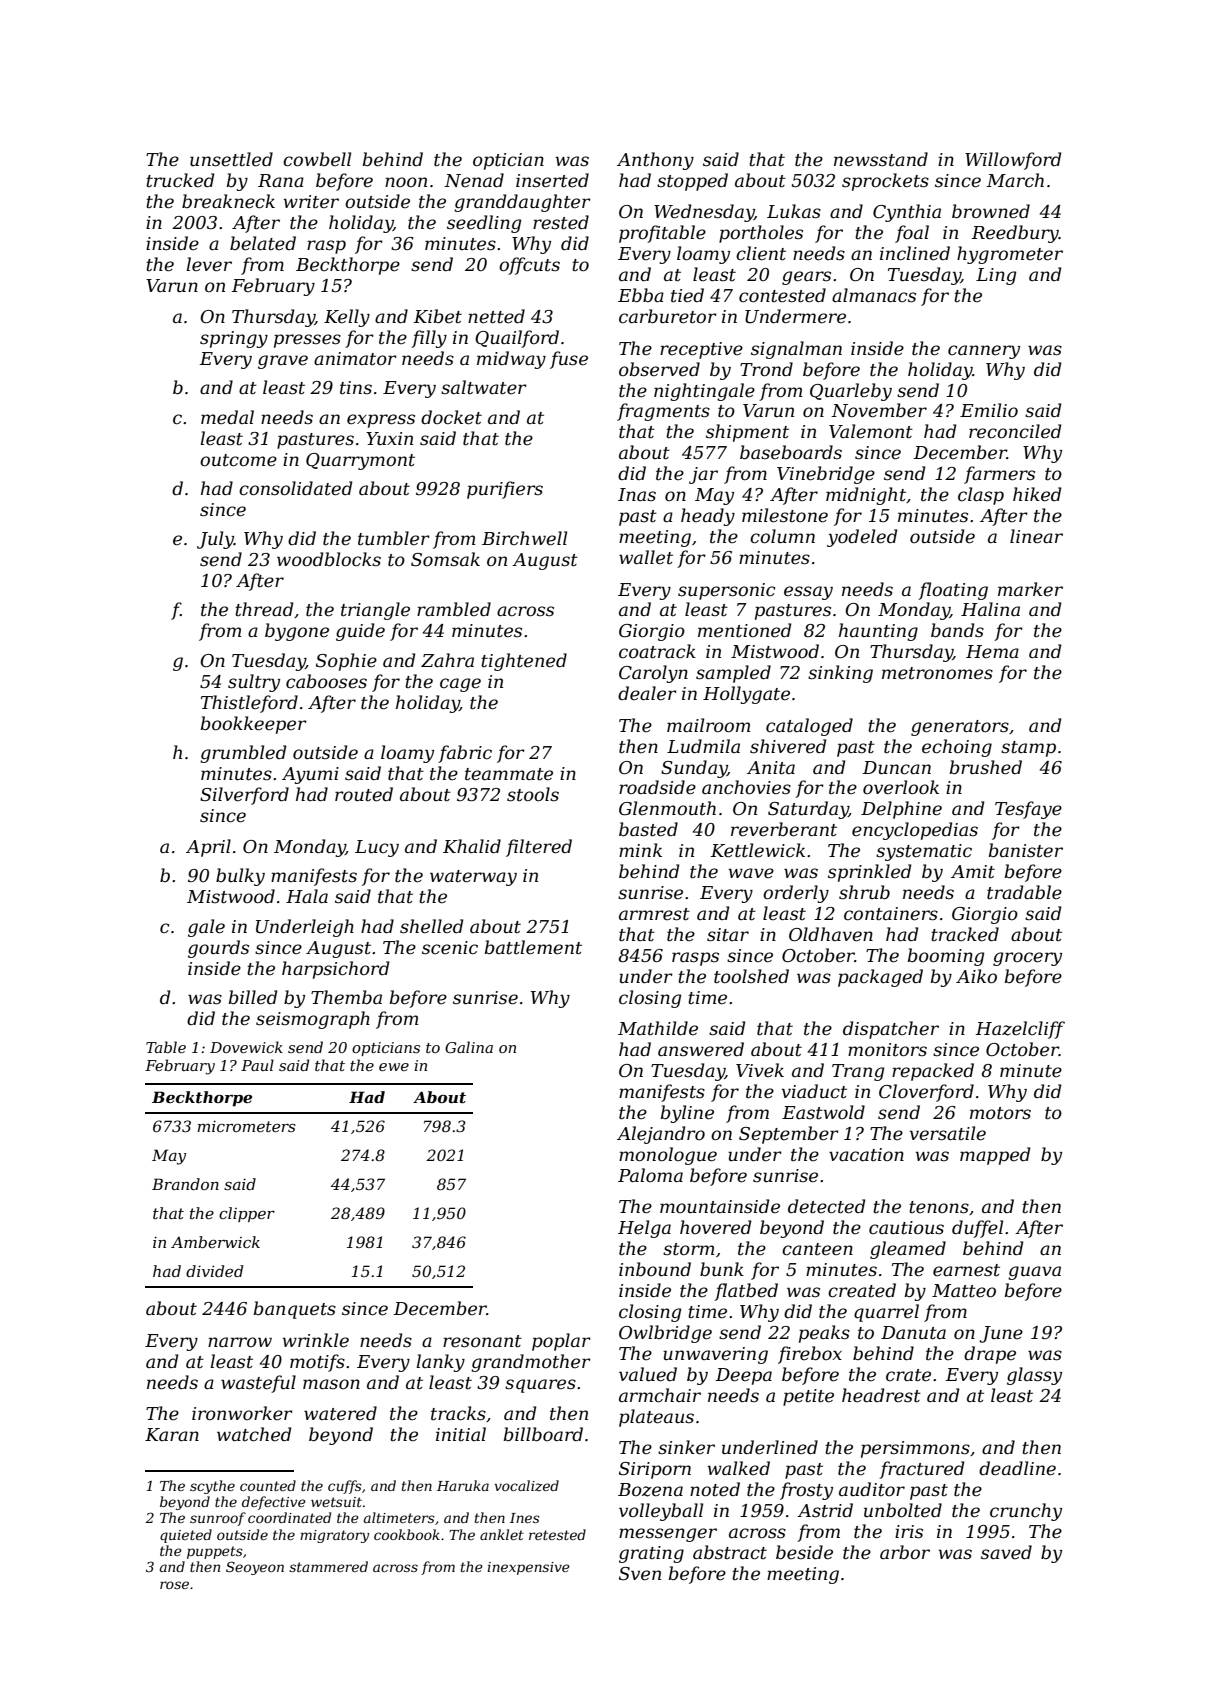 The width and height of the image is (1208, 1708). I want to click on Kettlewick, so click(757, 850).
